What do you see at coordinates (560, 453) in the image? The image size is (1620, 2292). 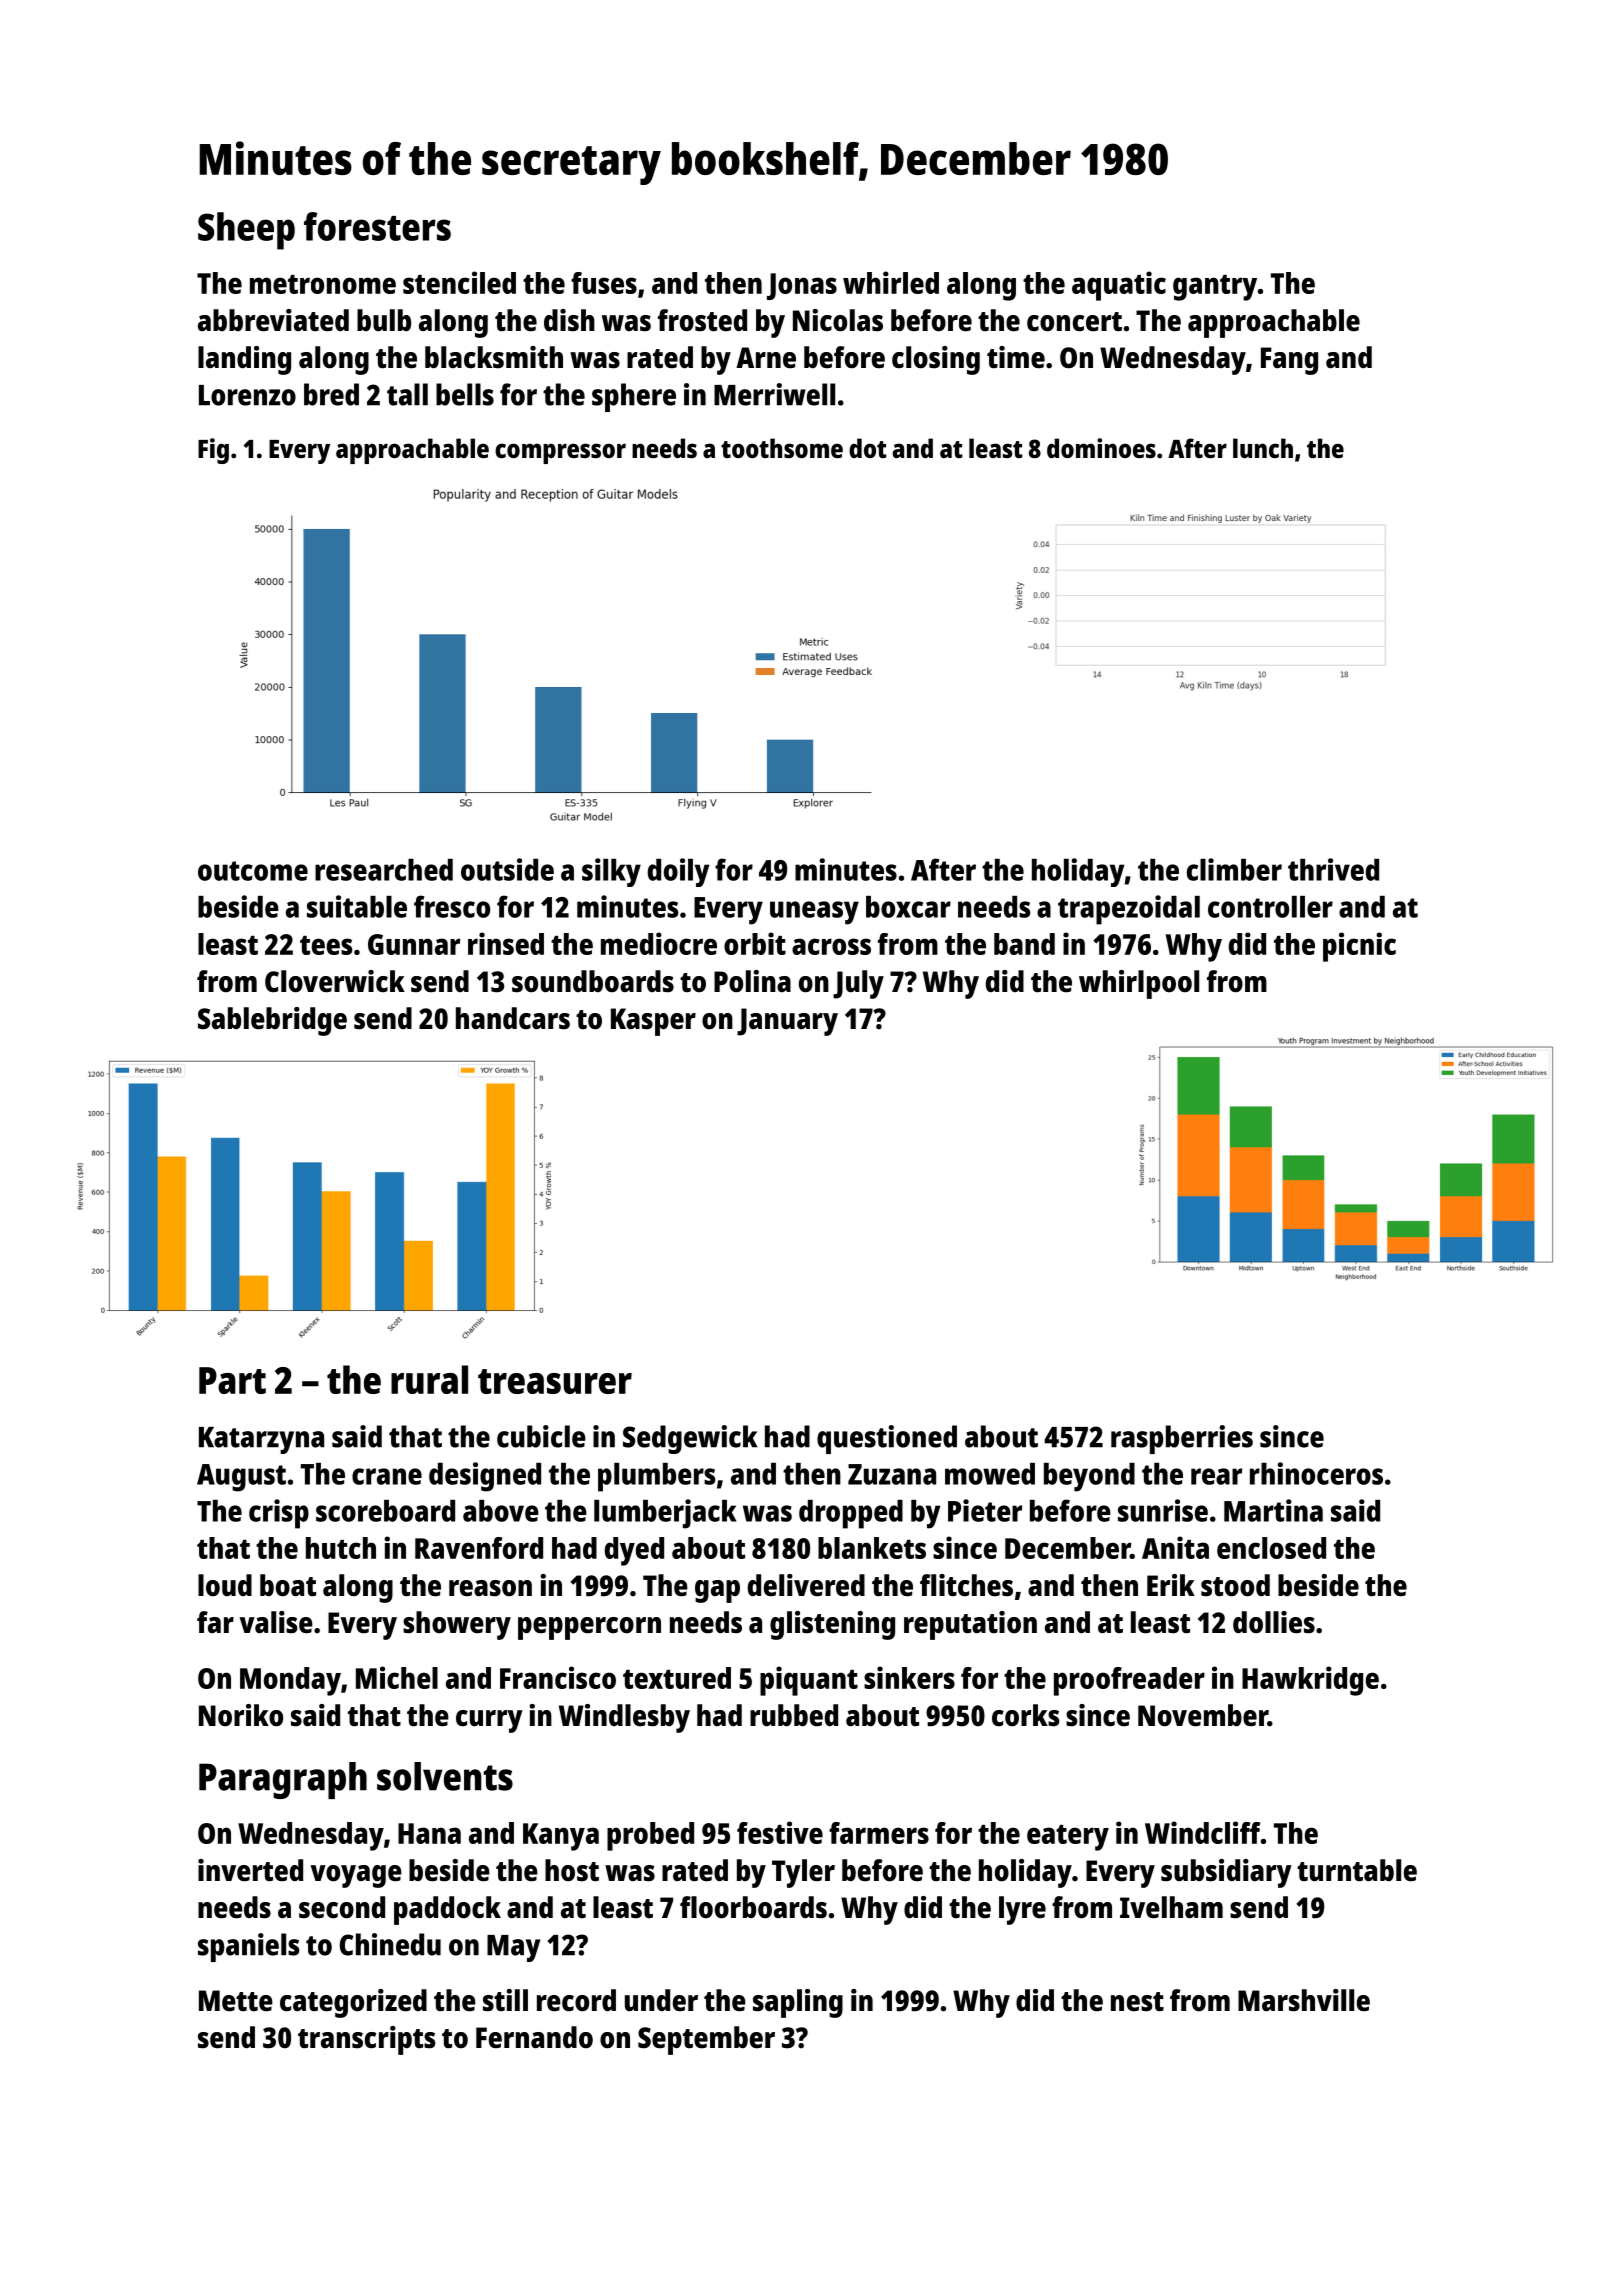 I see `compressor` at bounding box center [560, 453].
